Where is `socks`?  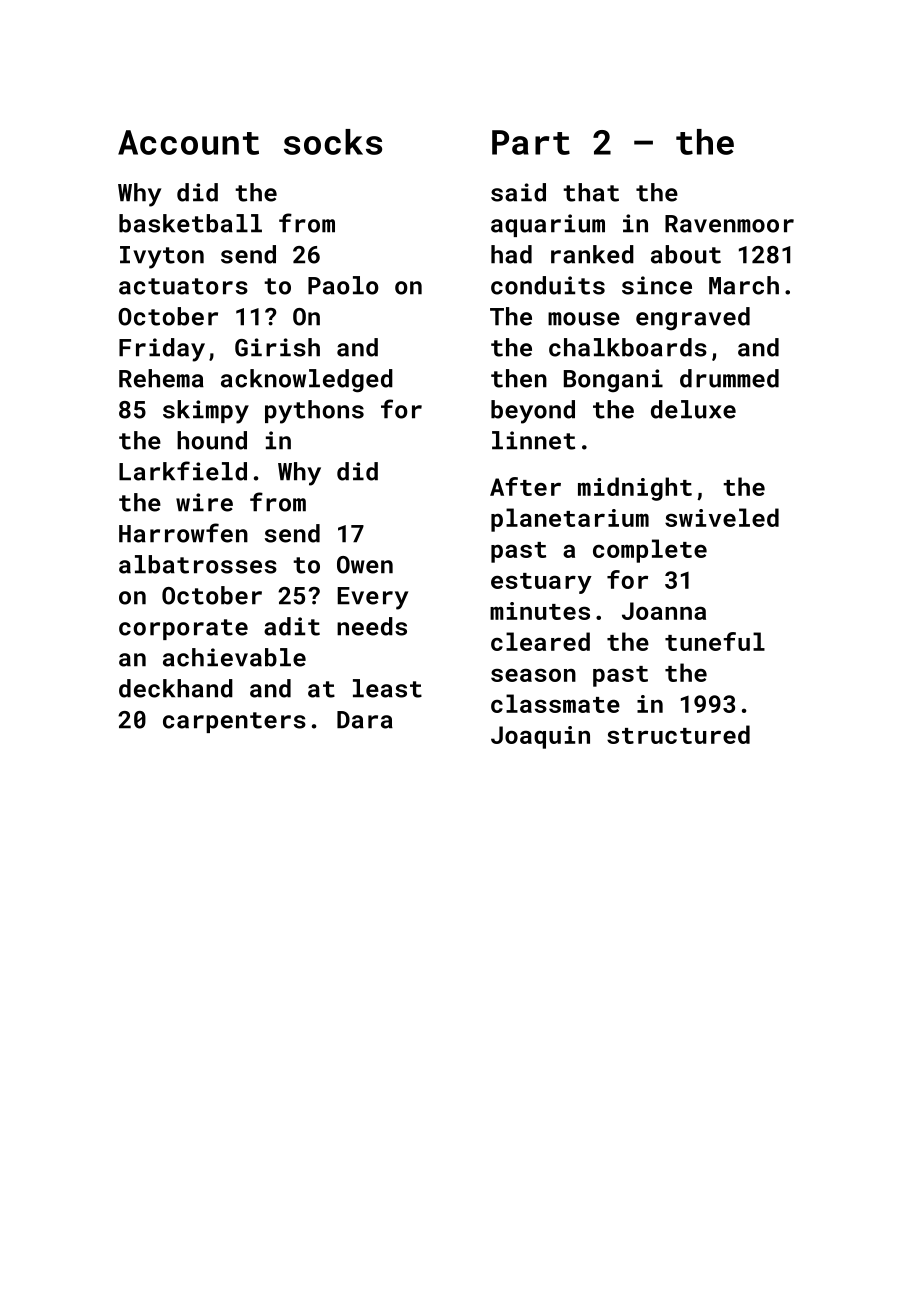 socks is located at coordinates (333, 142).
